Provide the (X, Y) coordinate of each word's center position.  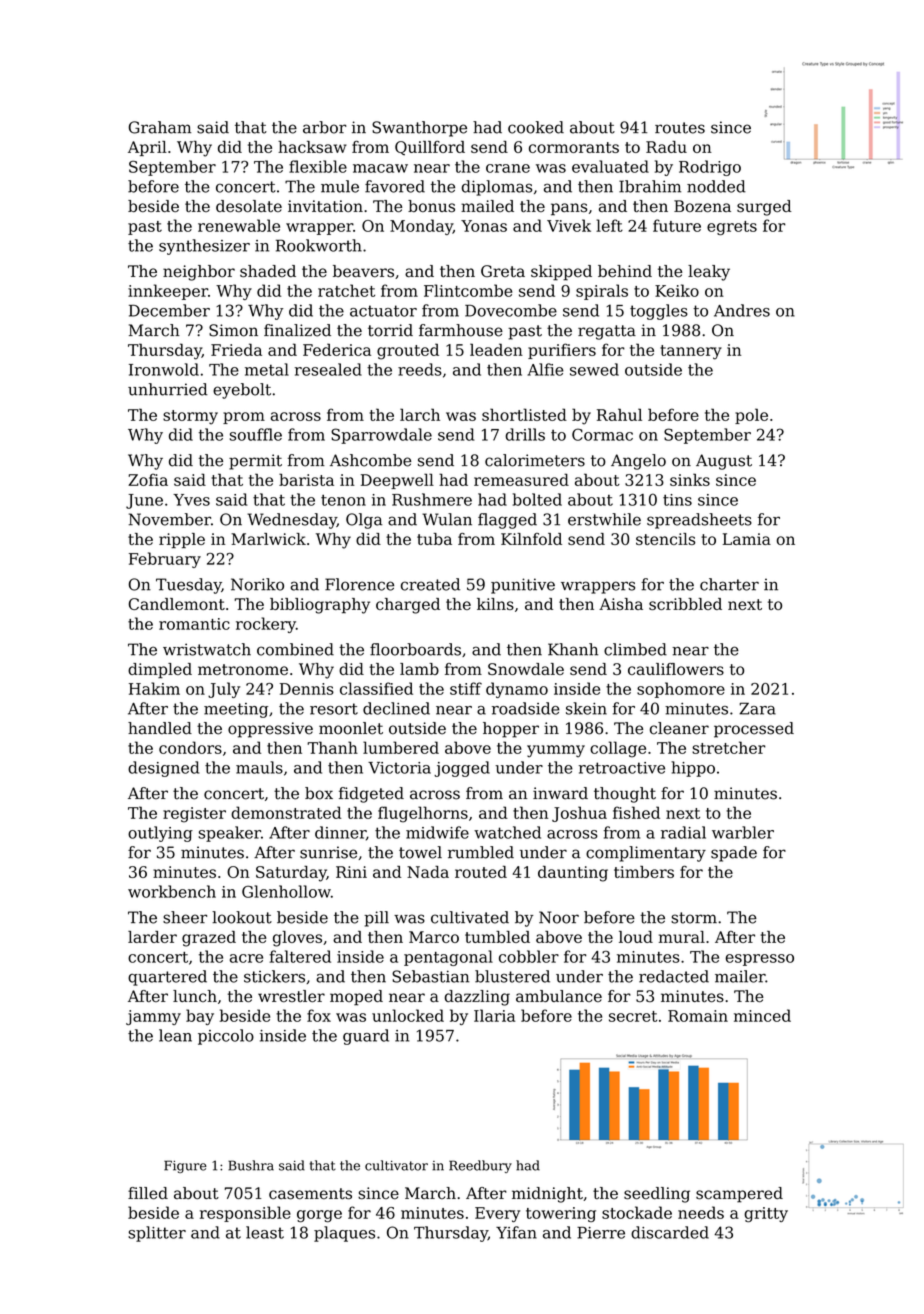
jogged (462, 769)
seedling (657, 1195)
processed (754, 730)
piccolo (226, 1037)
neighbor (199, 273)
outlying (160, 834)
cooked (536, 127)
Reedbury (480, 1166)
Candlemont (177, 604)
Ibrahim (650, 186)
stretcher (729, 747)
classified (376, 688)
